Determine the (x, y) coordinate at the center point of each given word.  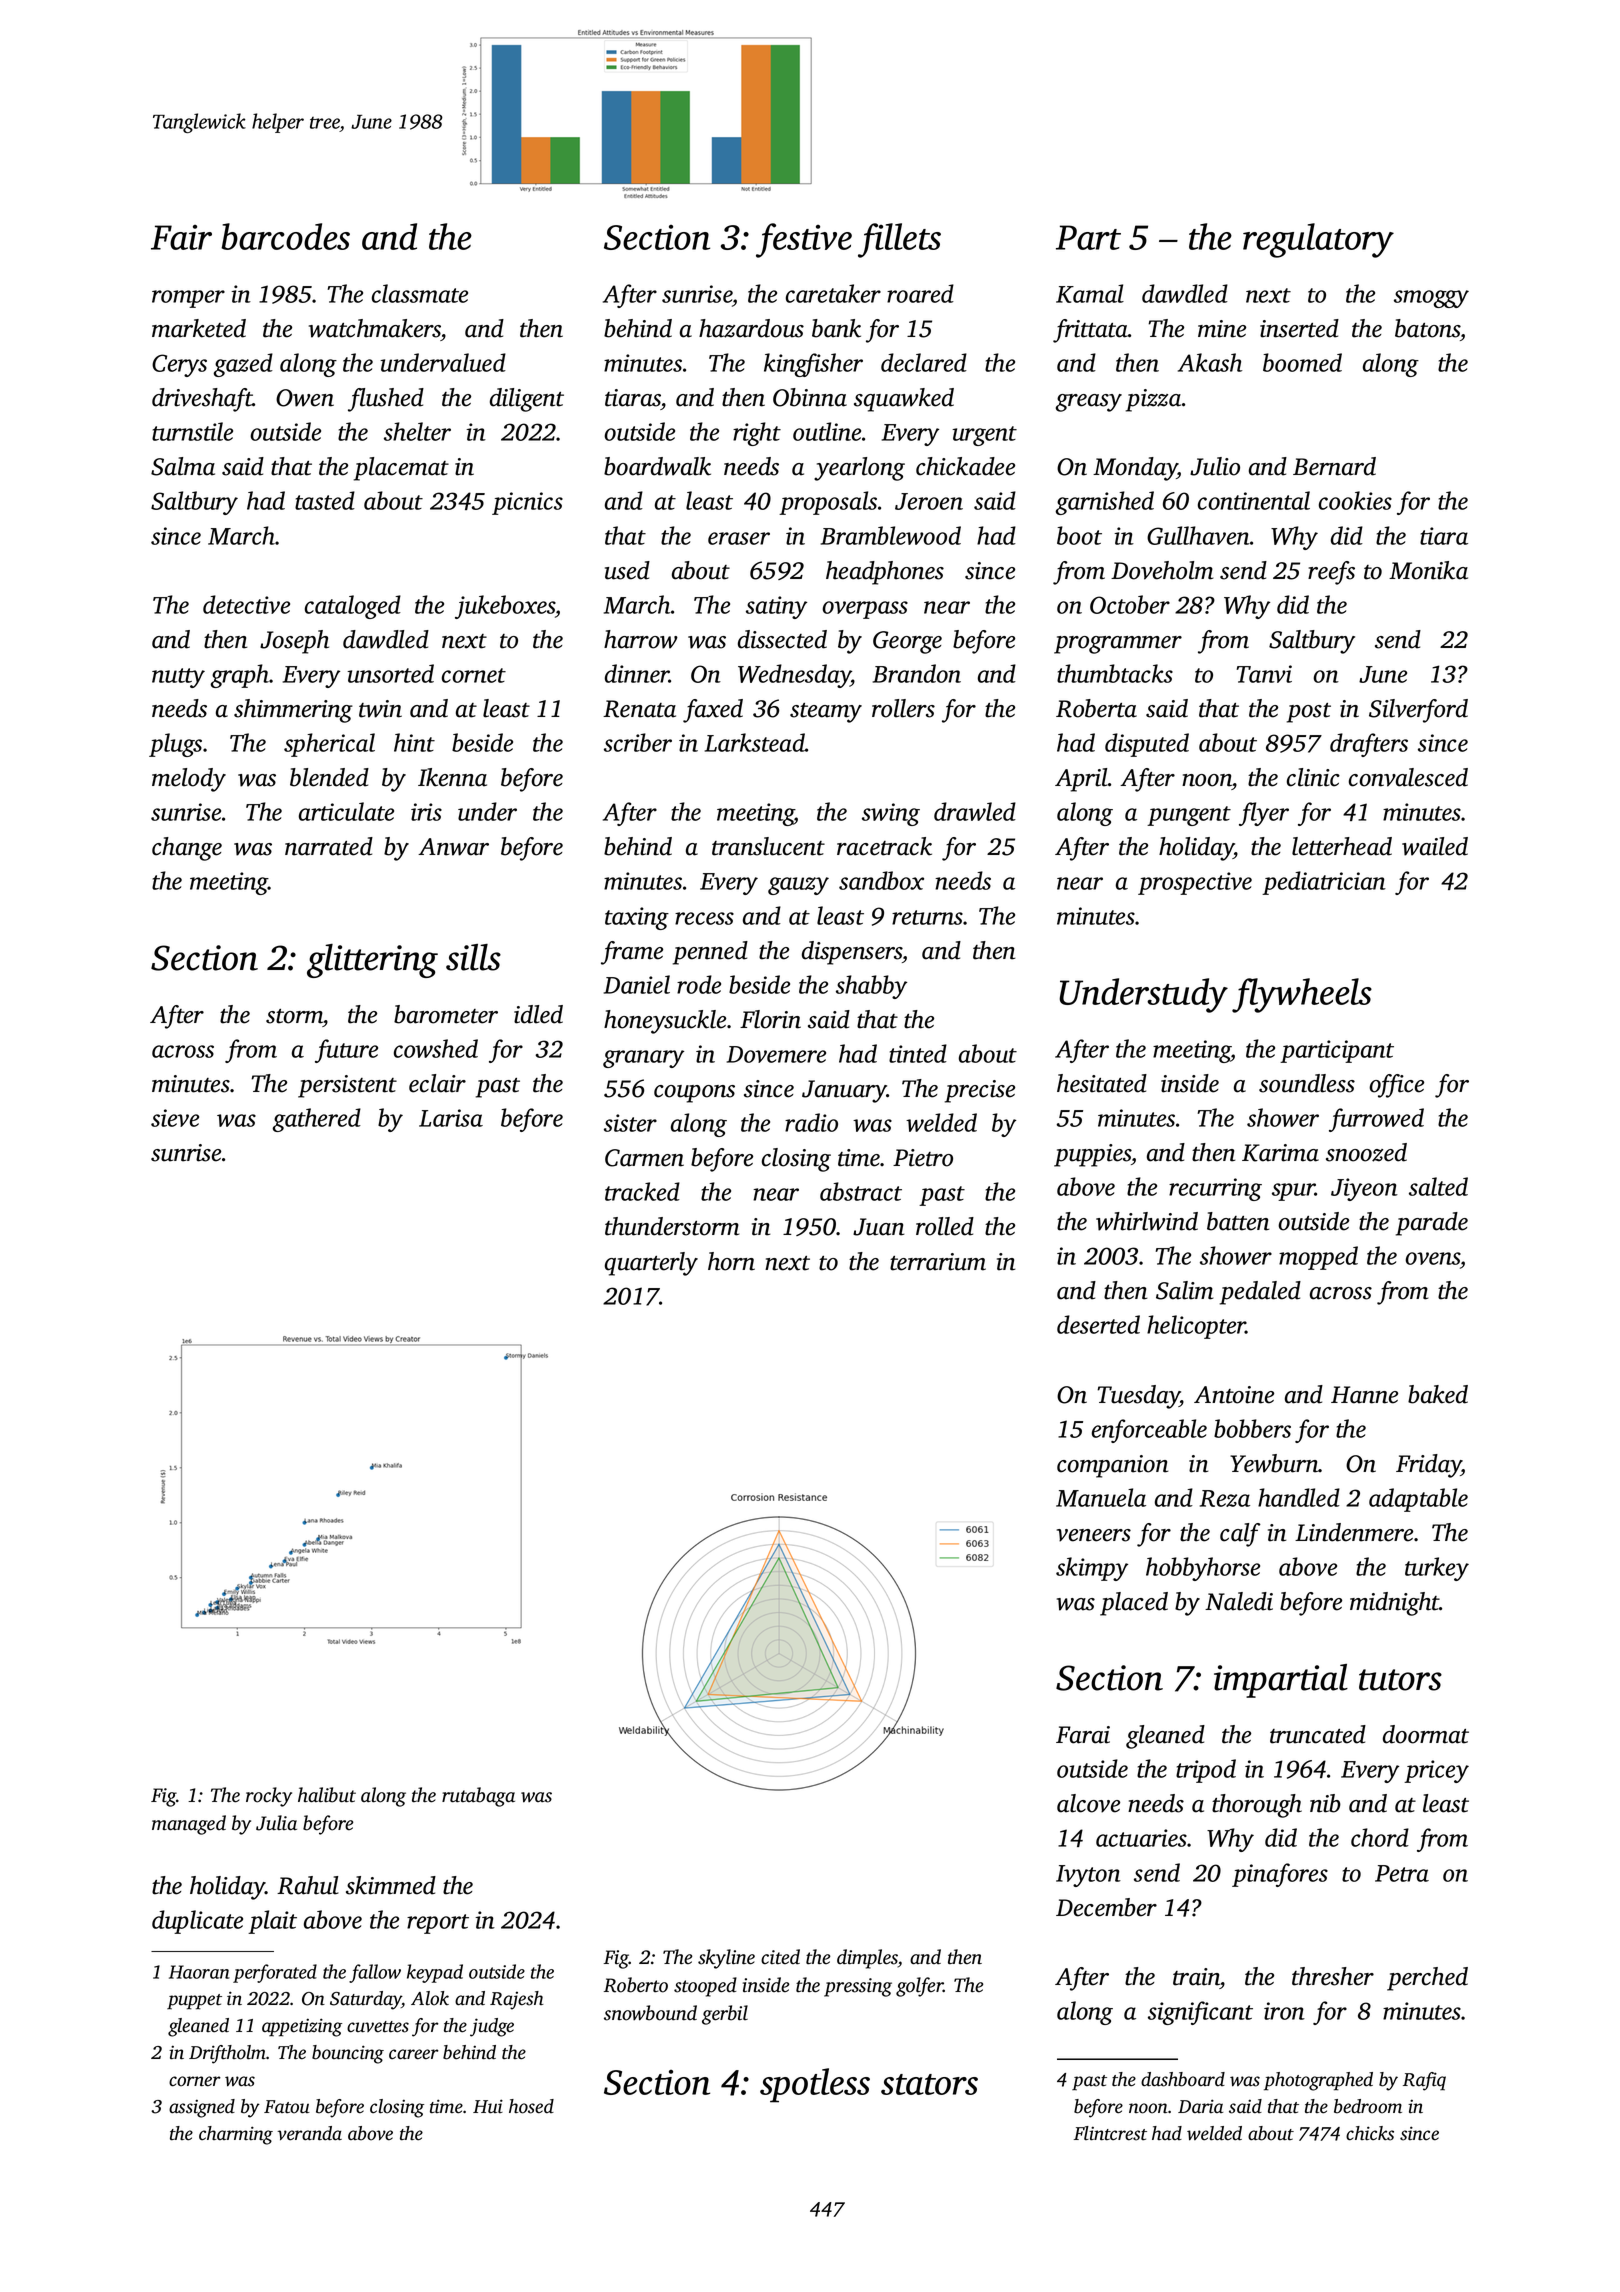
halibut (327, 1795)
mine (1222, 329)
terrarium (938, 1262)
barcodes (285, 236)
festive (804, 240)
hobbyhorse (1203, 1569)
